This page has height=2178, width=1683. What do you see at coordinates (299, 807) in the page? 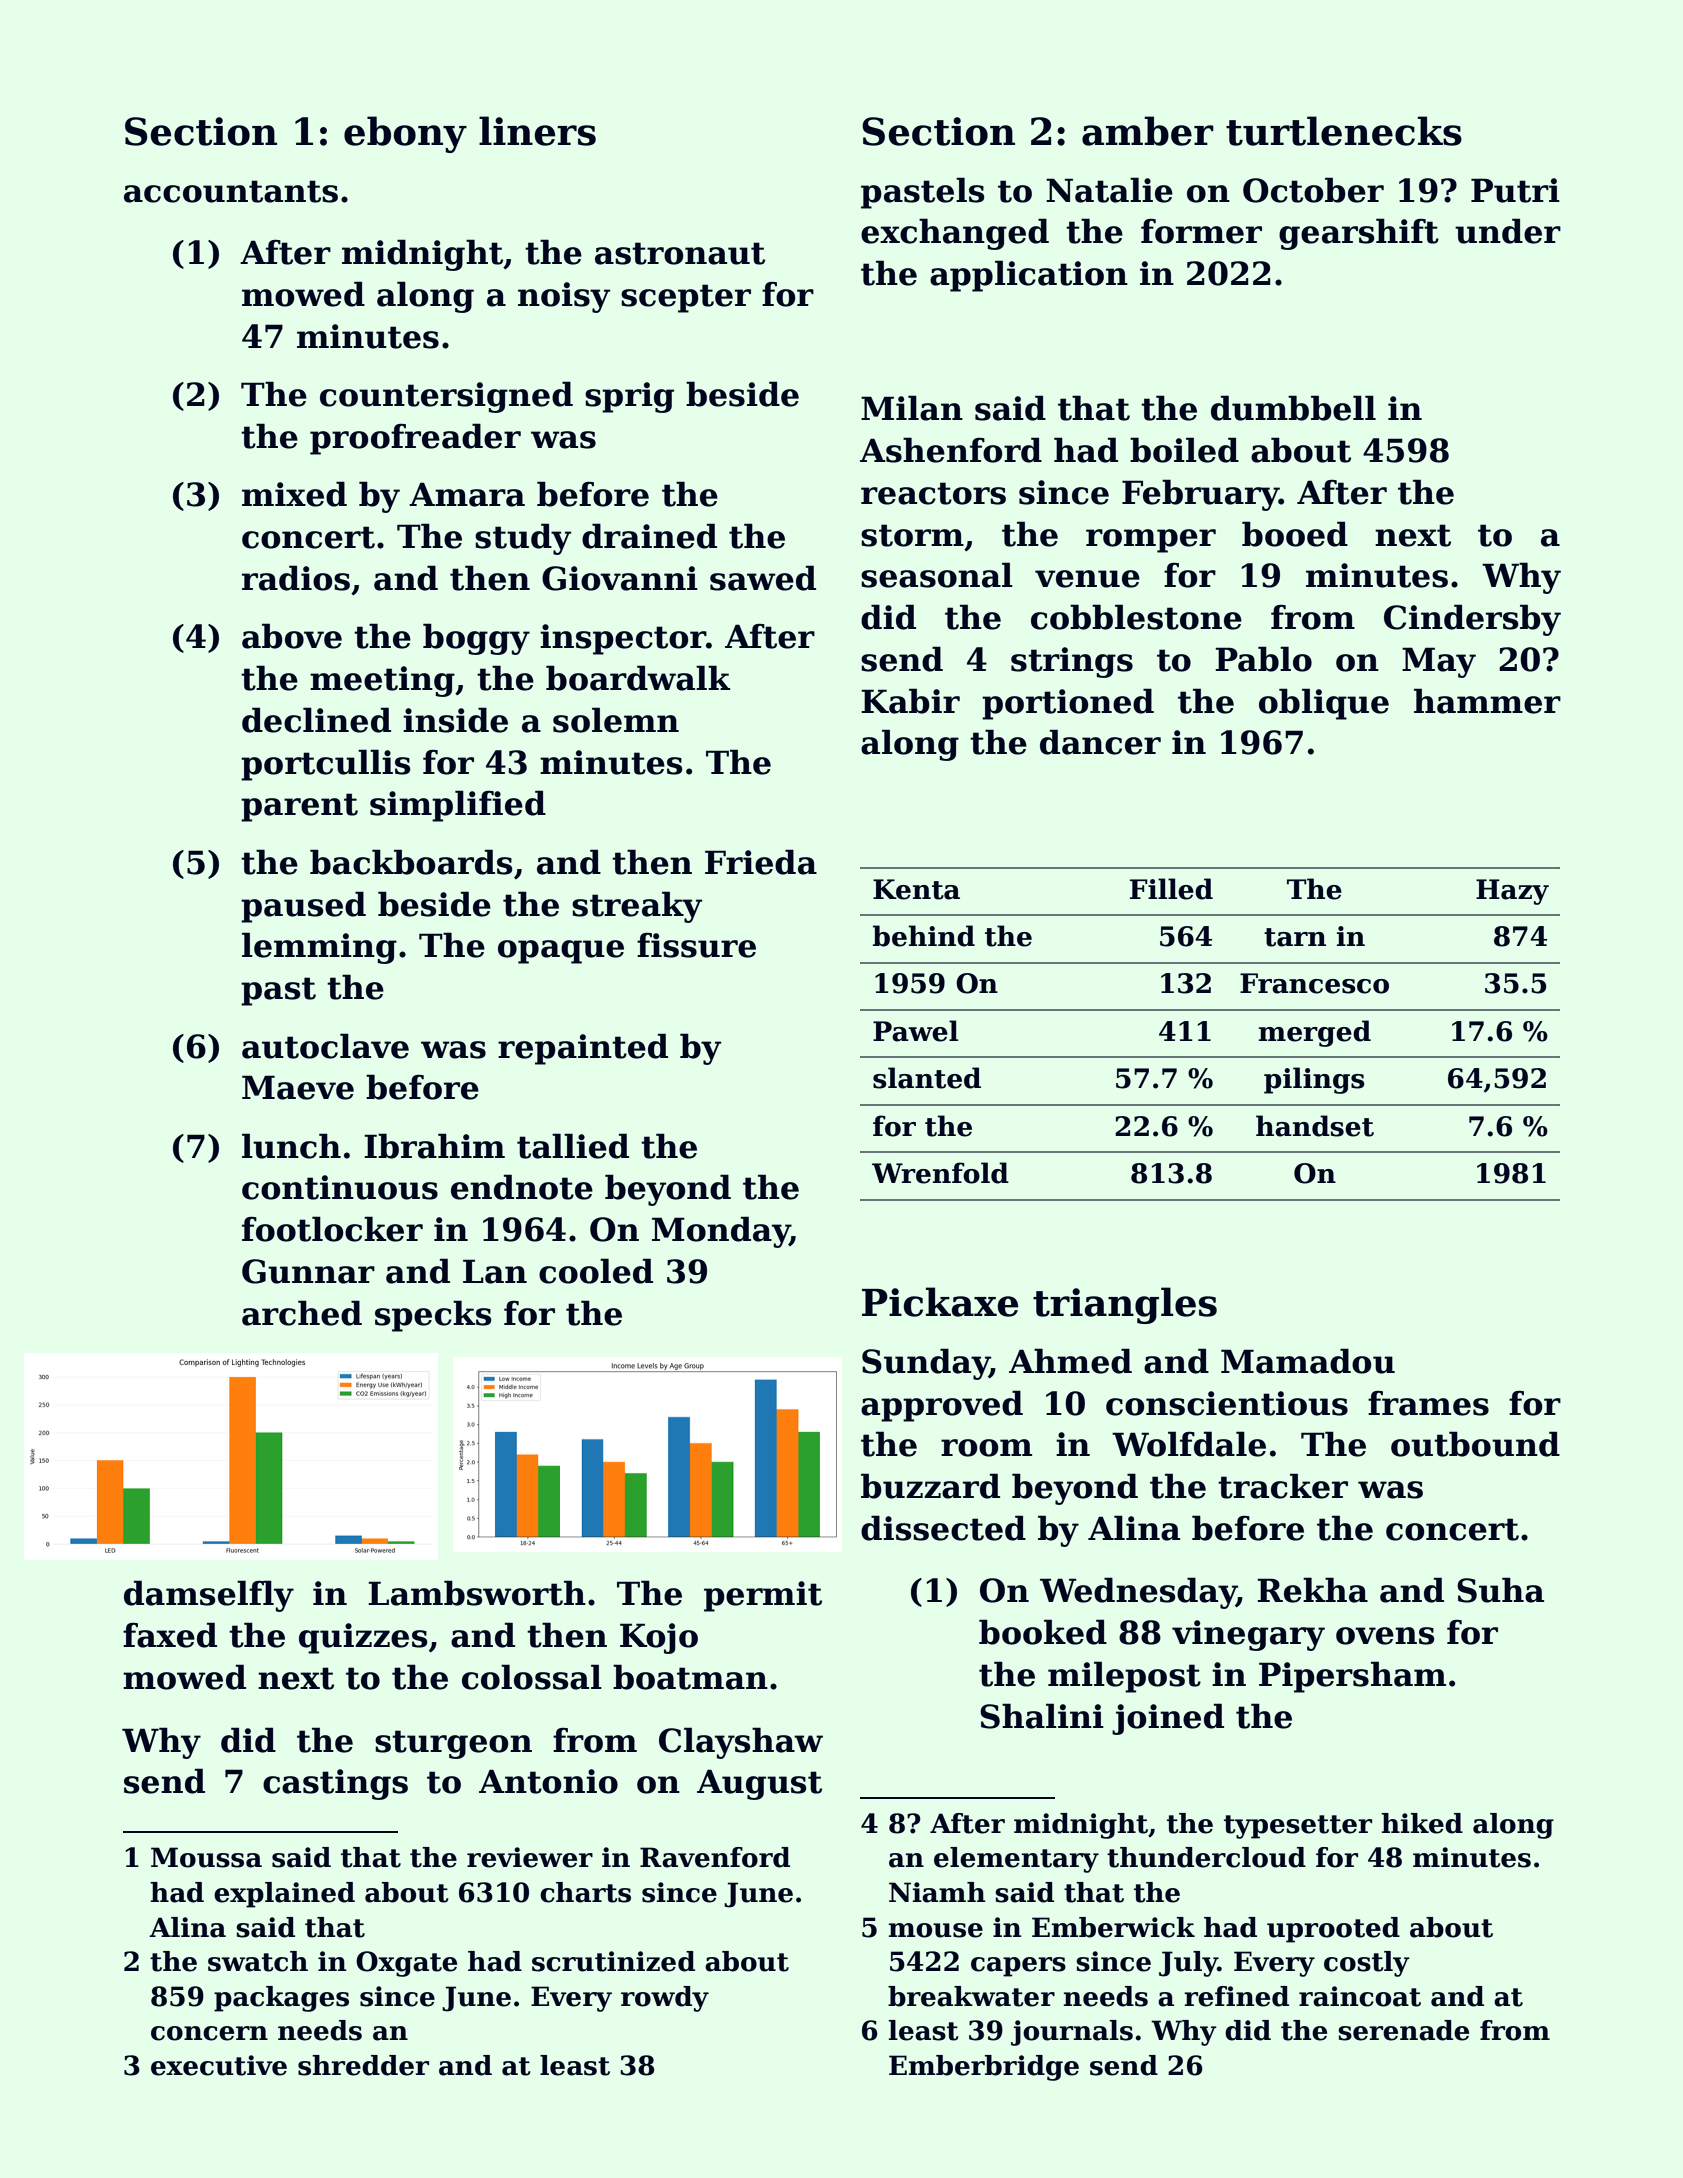
I see `parent` at bounding box center [299, 807].
